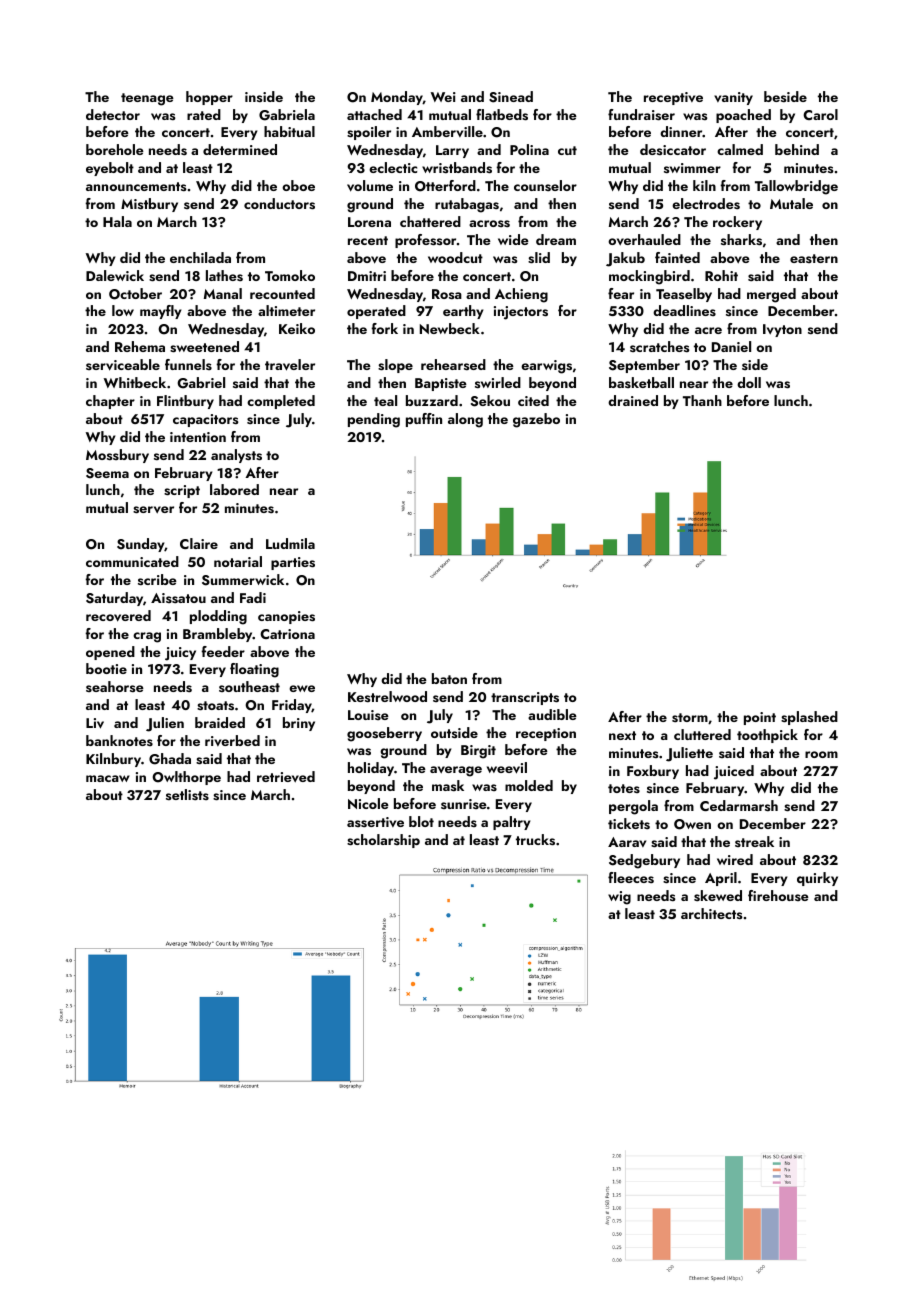  Describe the element at coordinates (140, 346) in the document. I see `Rehema` at that location.
